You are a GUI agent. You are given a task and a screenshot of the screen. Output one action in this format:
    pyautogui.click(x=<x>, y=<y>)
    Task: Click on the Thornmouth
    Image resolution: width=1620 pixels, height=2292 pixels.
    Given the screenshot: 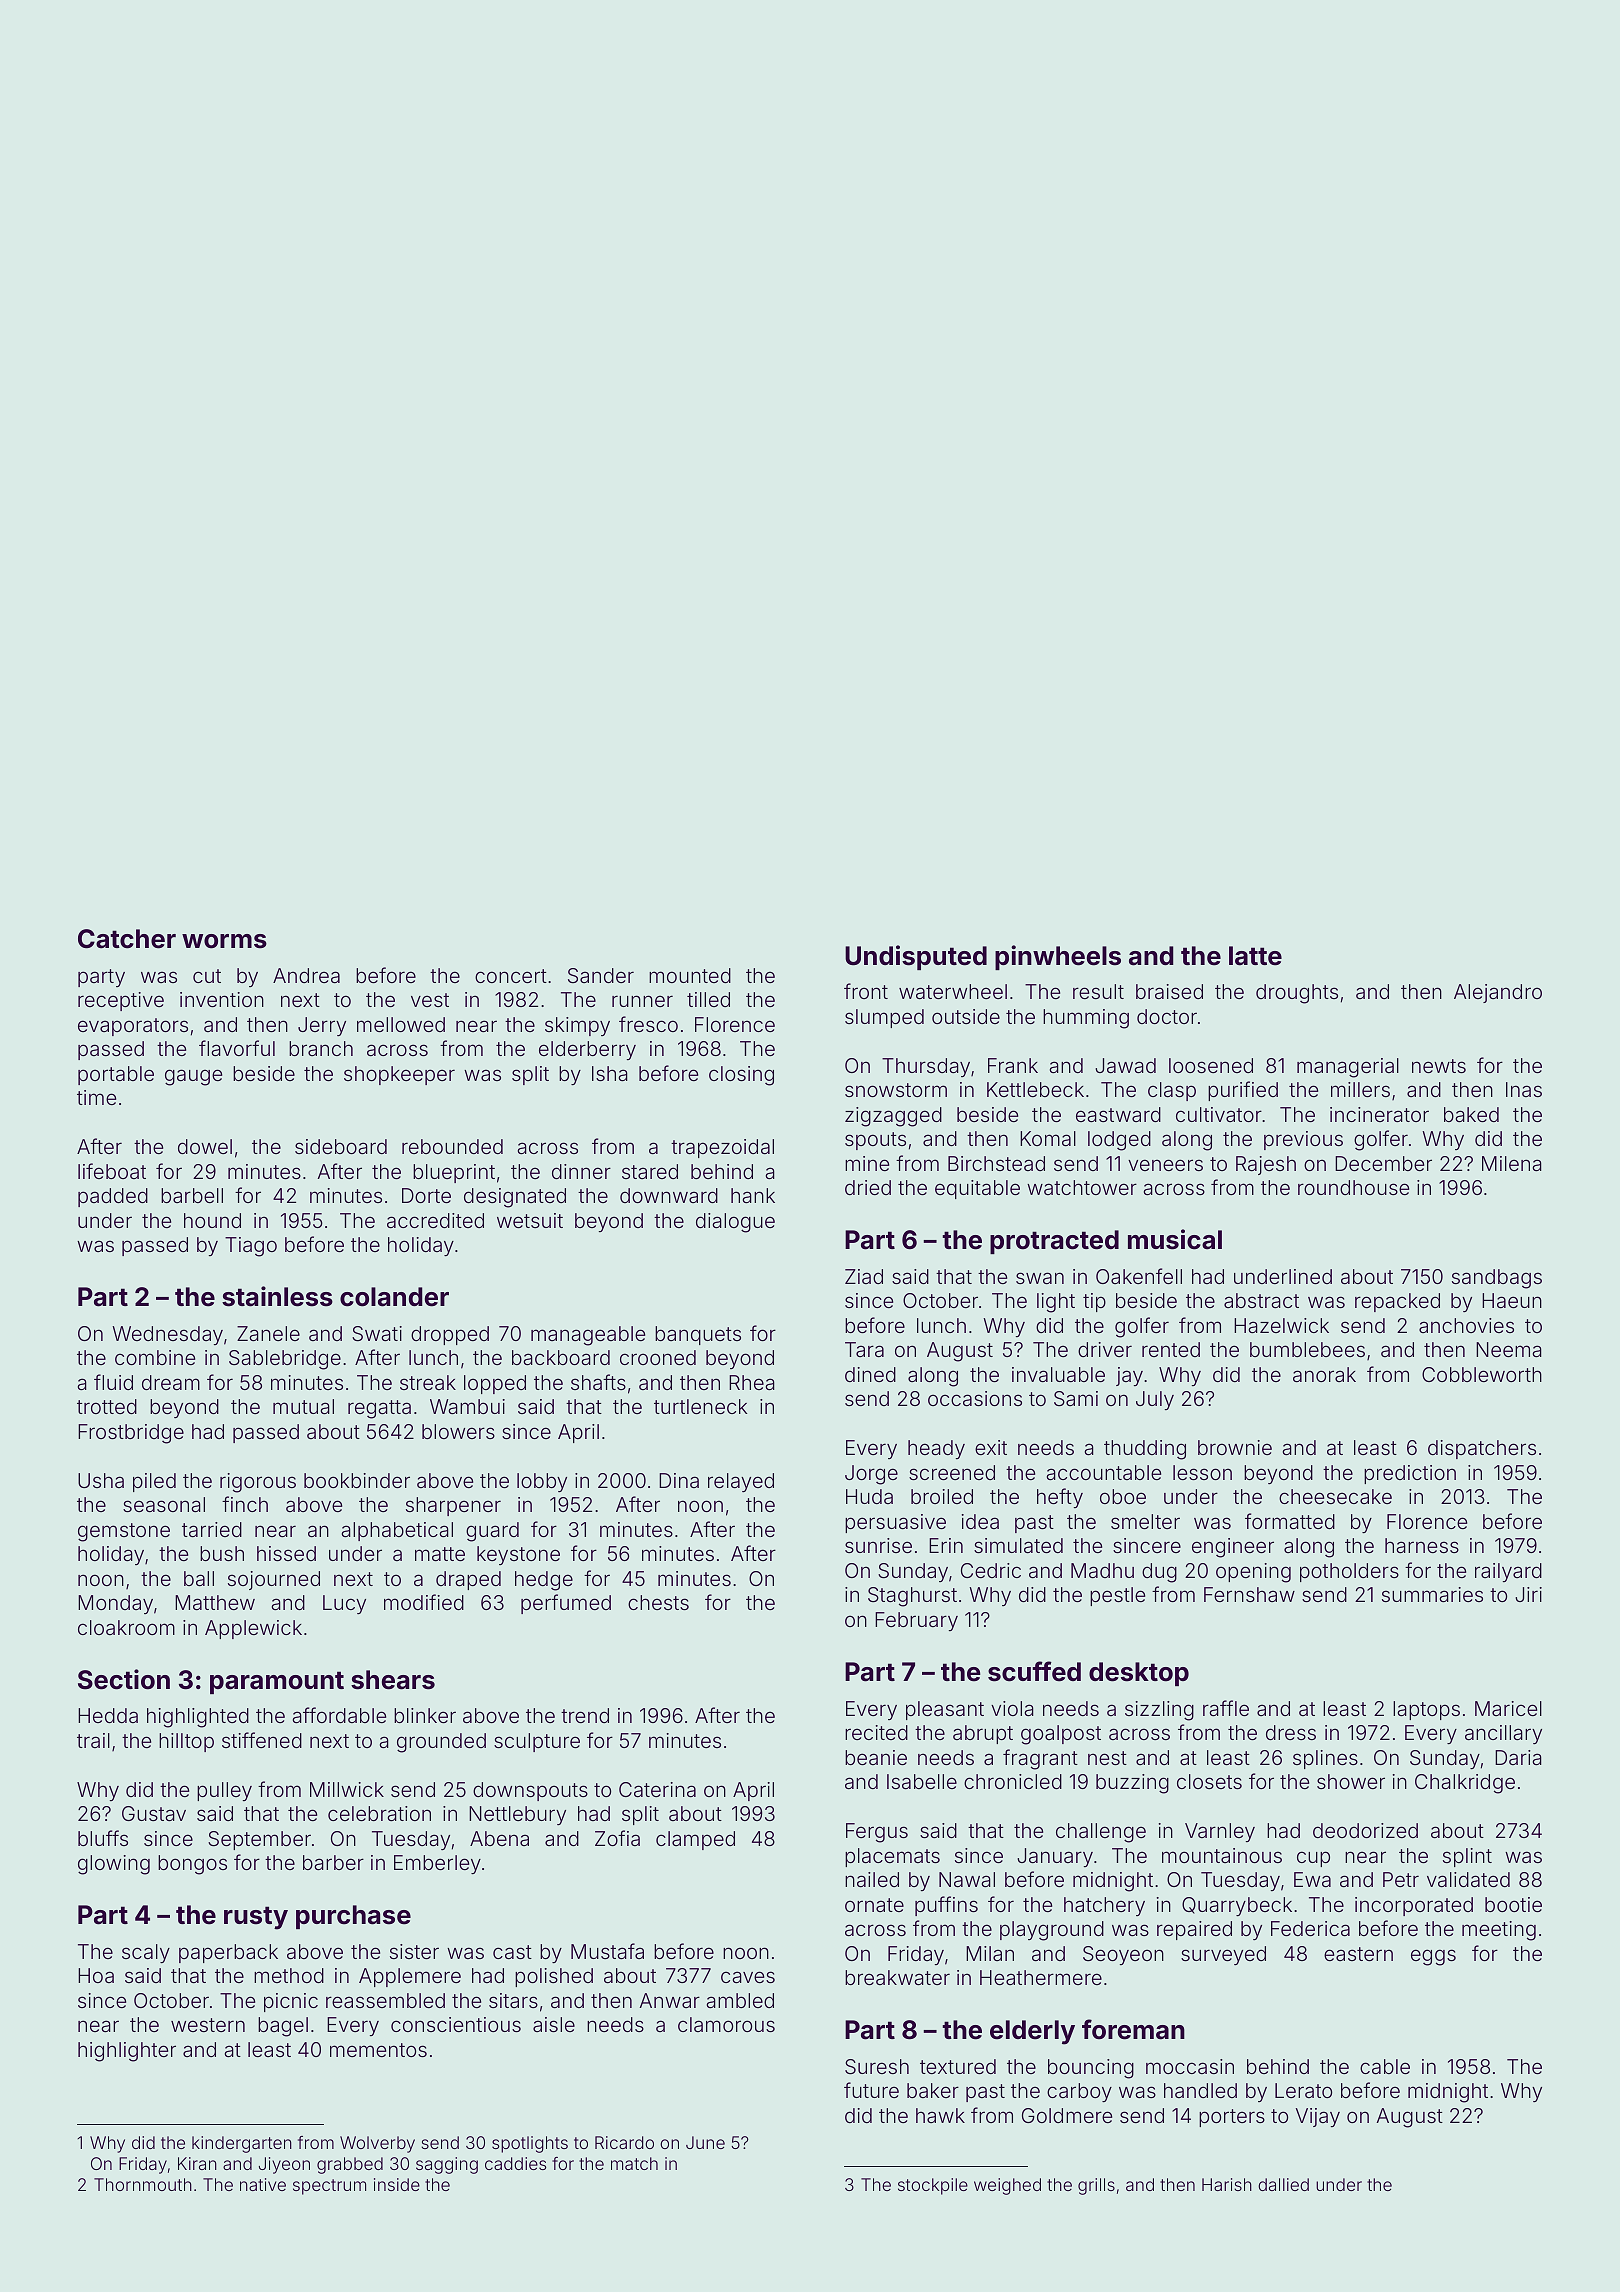 What is the action you would take?
    pyautogui.click(x=143, y=2184)
